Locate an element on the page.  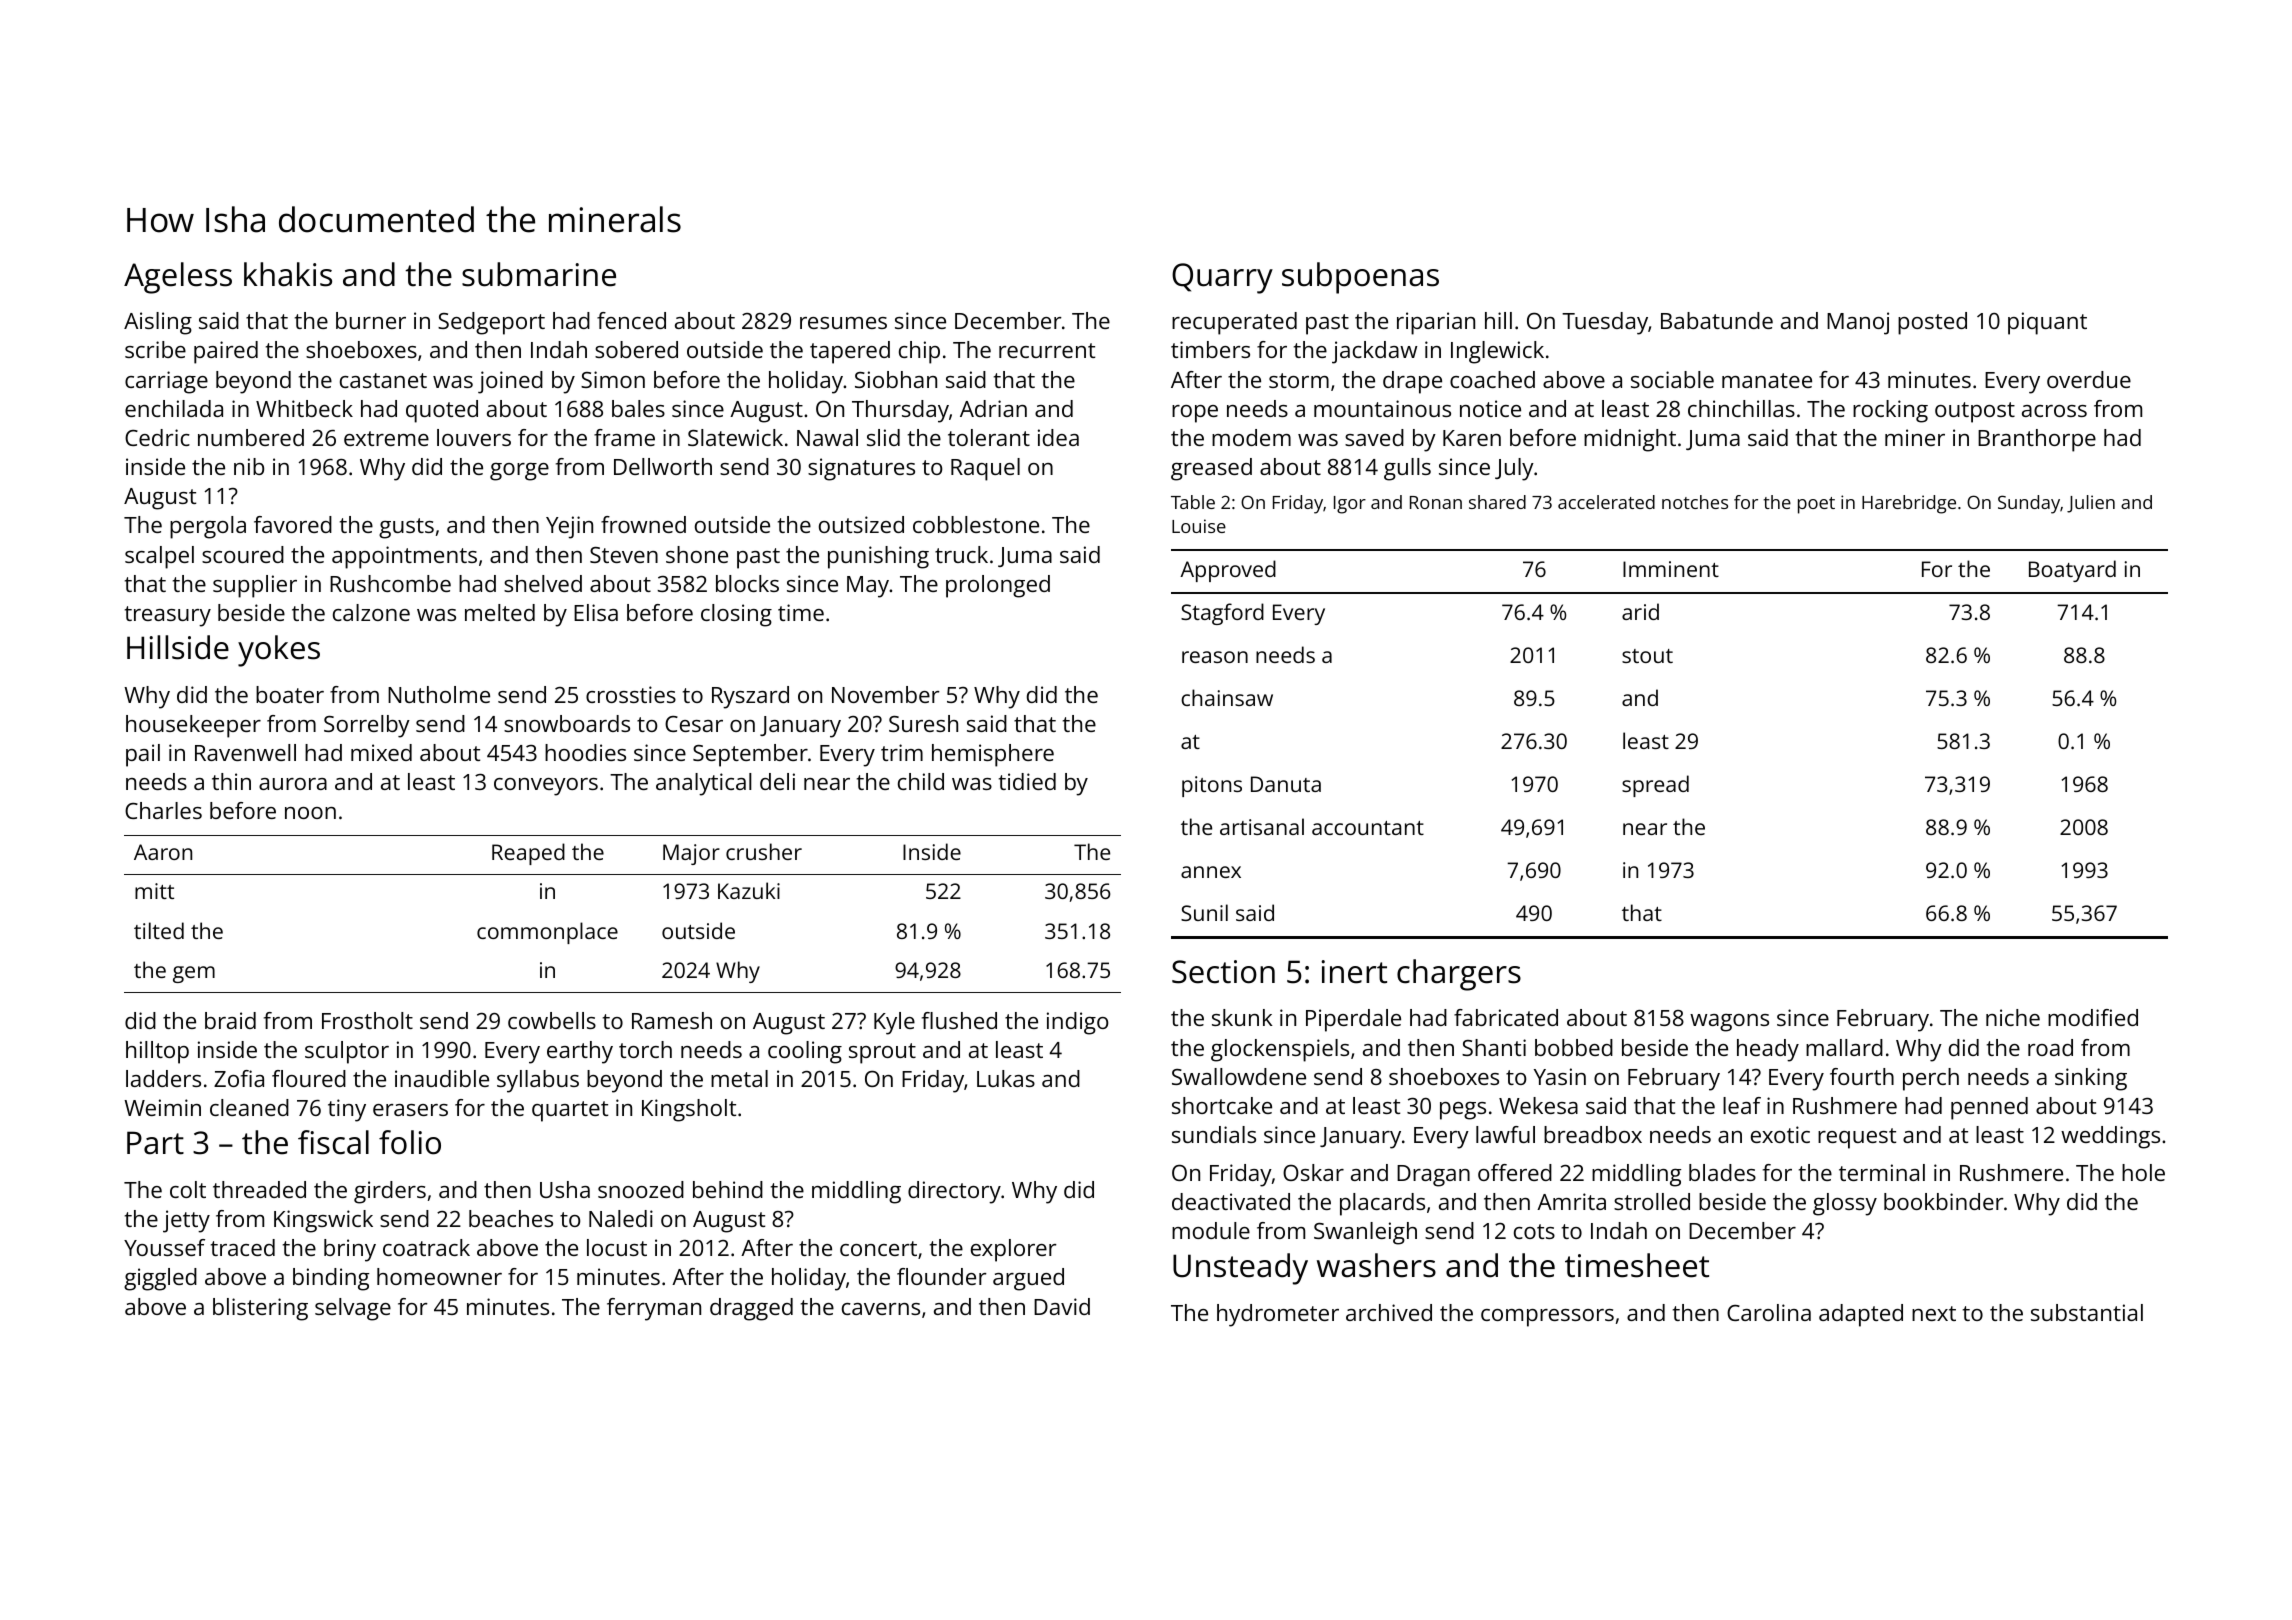
Ravenwell is located at coordinates (245, 752).
